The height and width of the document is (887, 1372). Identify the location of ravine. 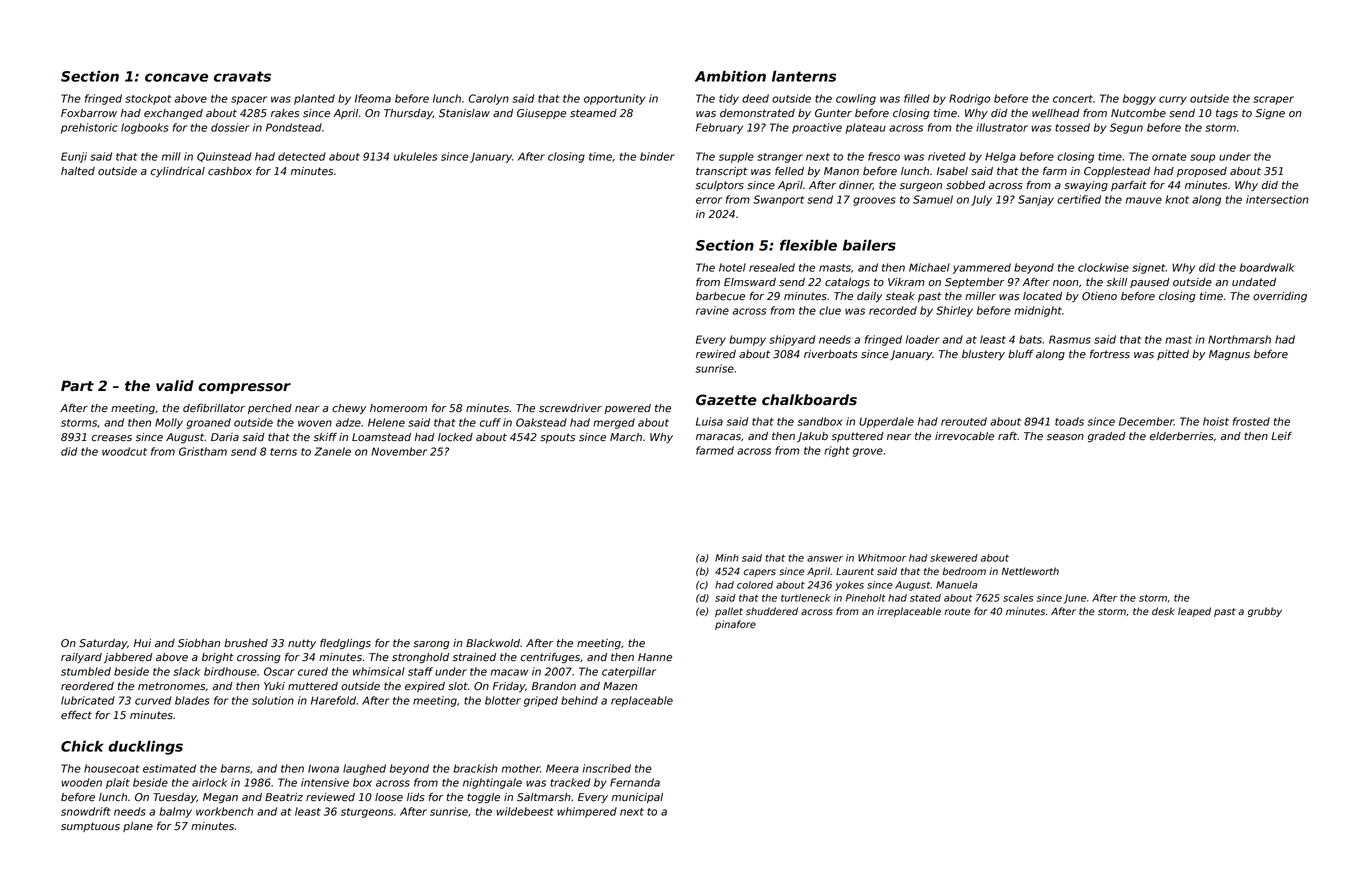
(712, 310).
